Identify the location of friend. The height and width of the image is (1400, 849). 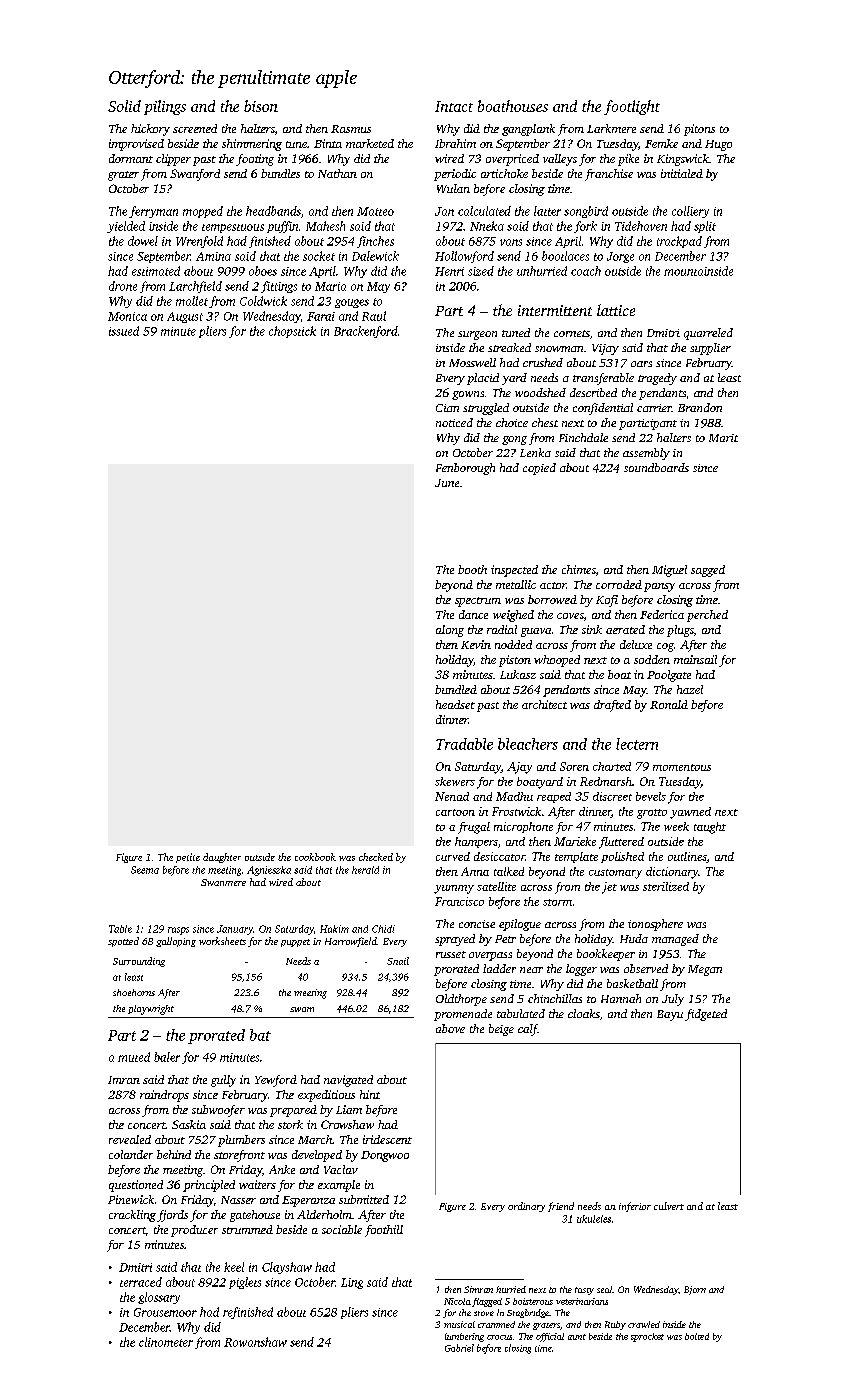
(561, 1207).
